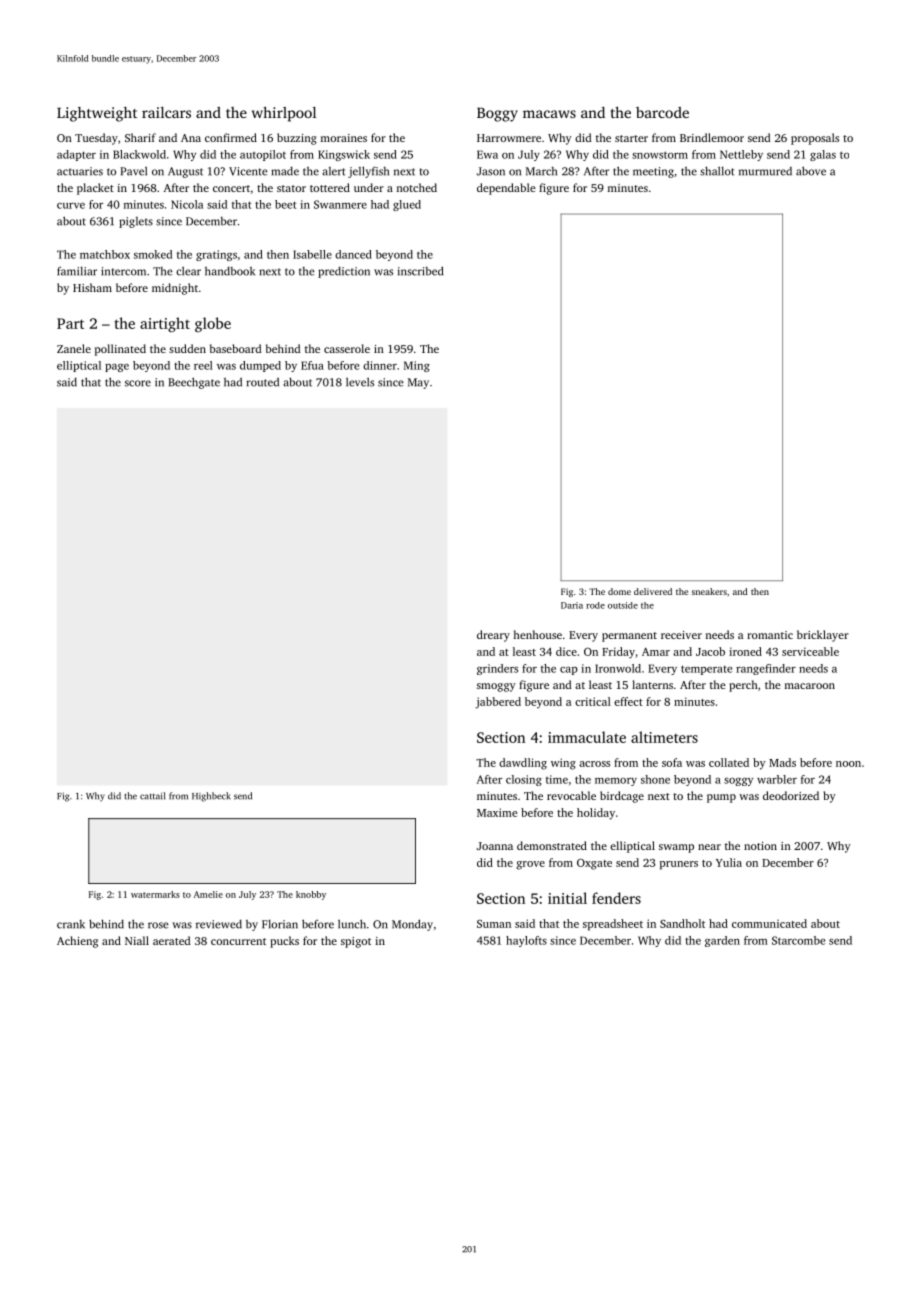 This screenshot has height=1308, width=924. I want to click on galas, so click(823, 155).
